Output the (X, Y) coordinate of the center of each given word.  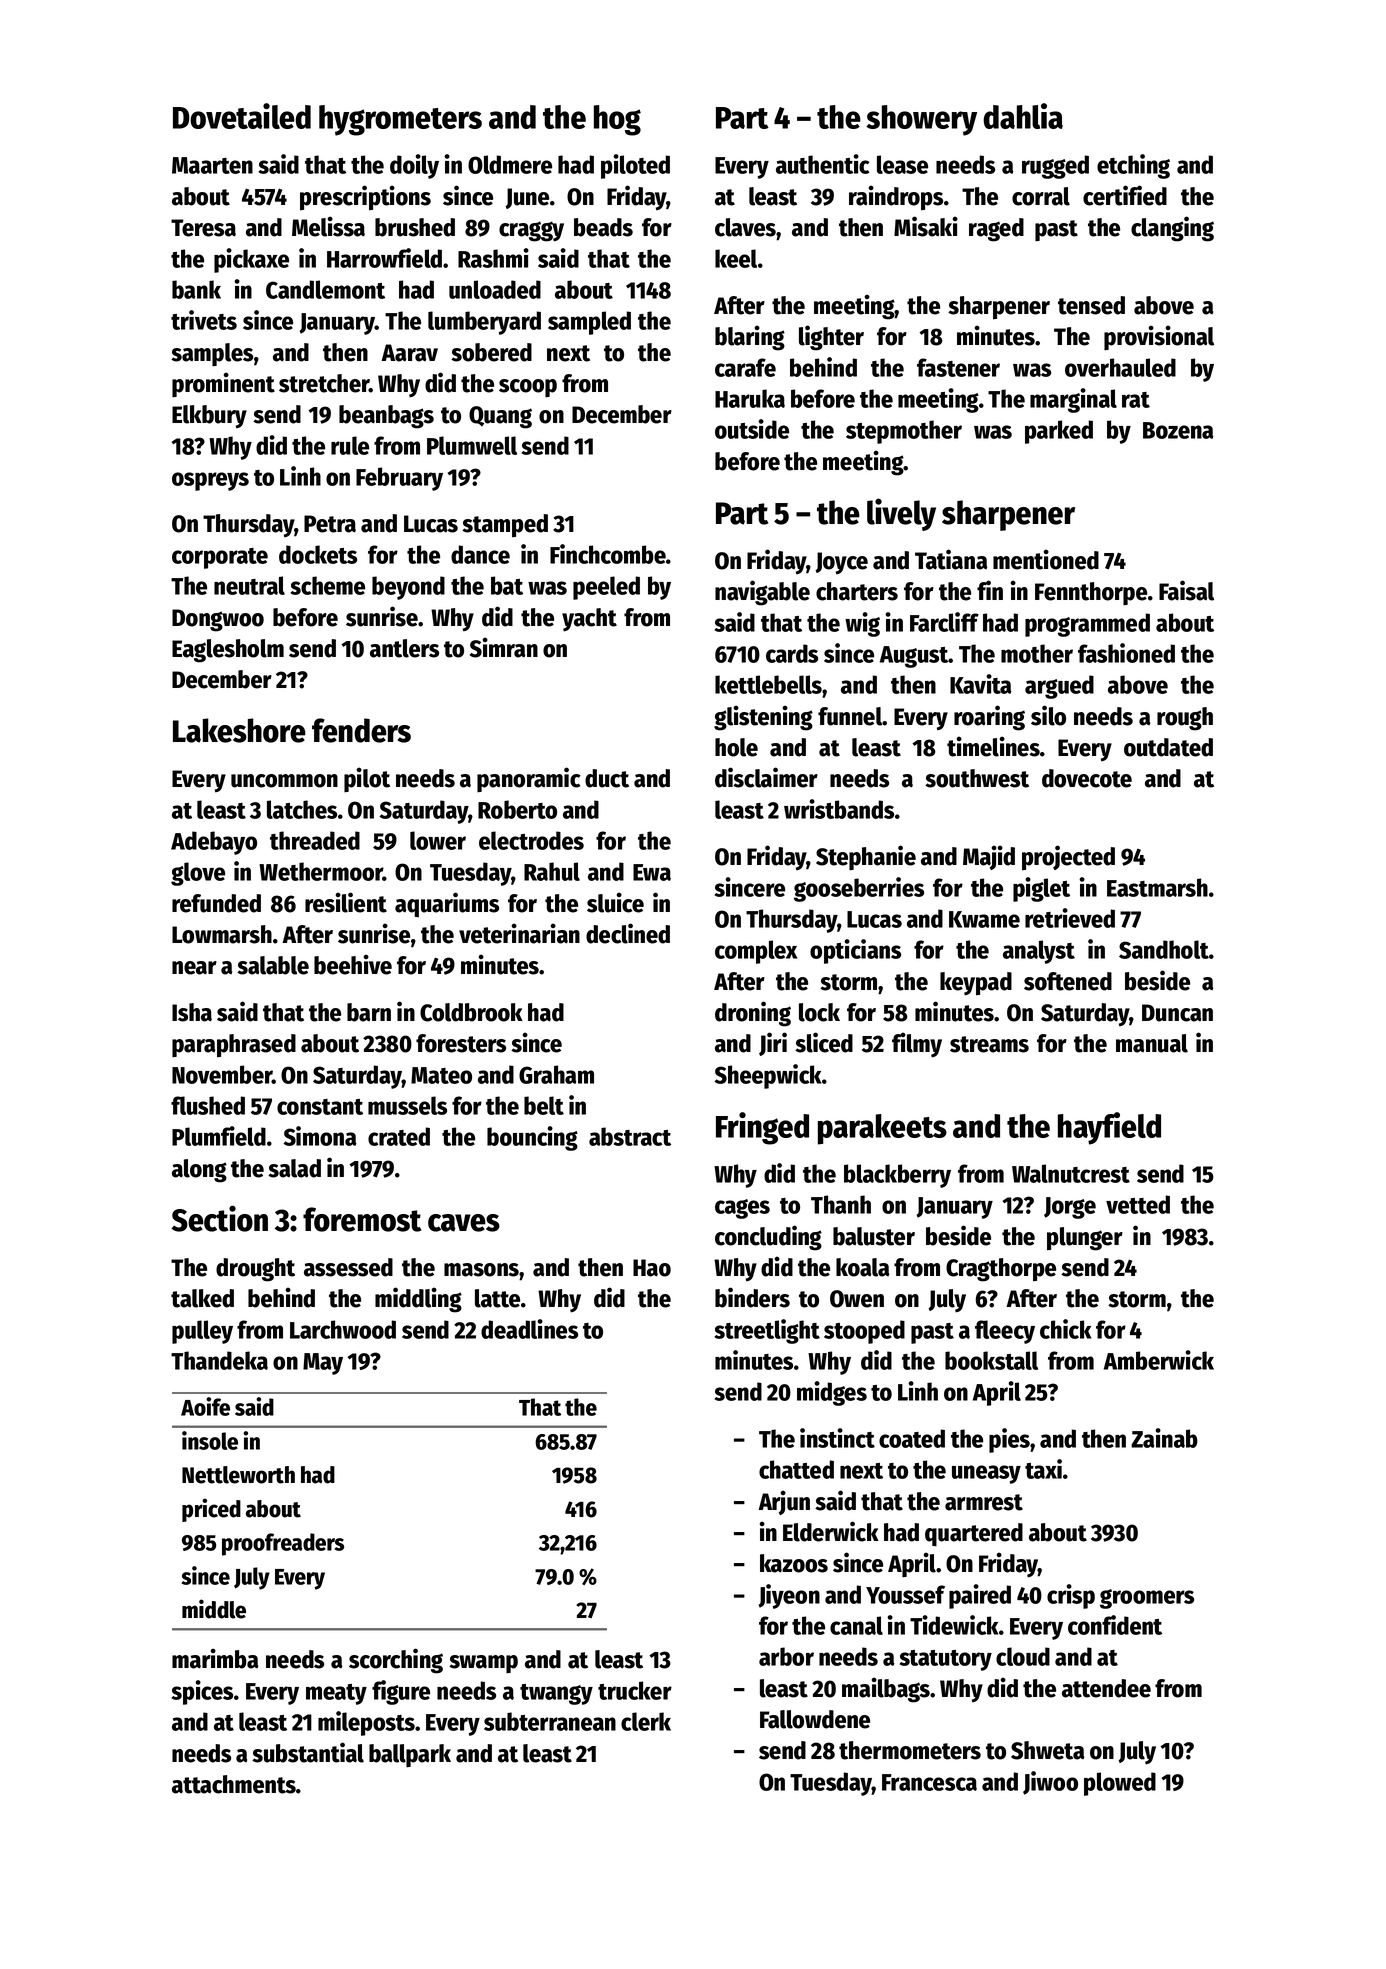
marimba (215, 1658)
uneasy (986, 1474)
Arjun (784, 1502)
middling (418, 1300)
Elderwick (831, 1531)
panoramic (528, 779)
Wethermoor (321, 871)
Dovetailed (242, 116)
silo (1048, 715)
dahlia (1023, 116)
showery (921, 120)
